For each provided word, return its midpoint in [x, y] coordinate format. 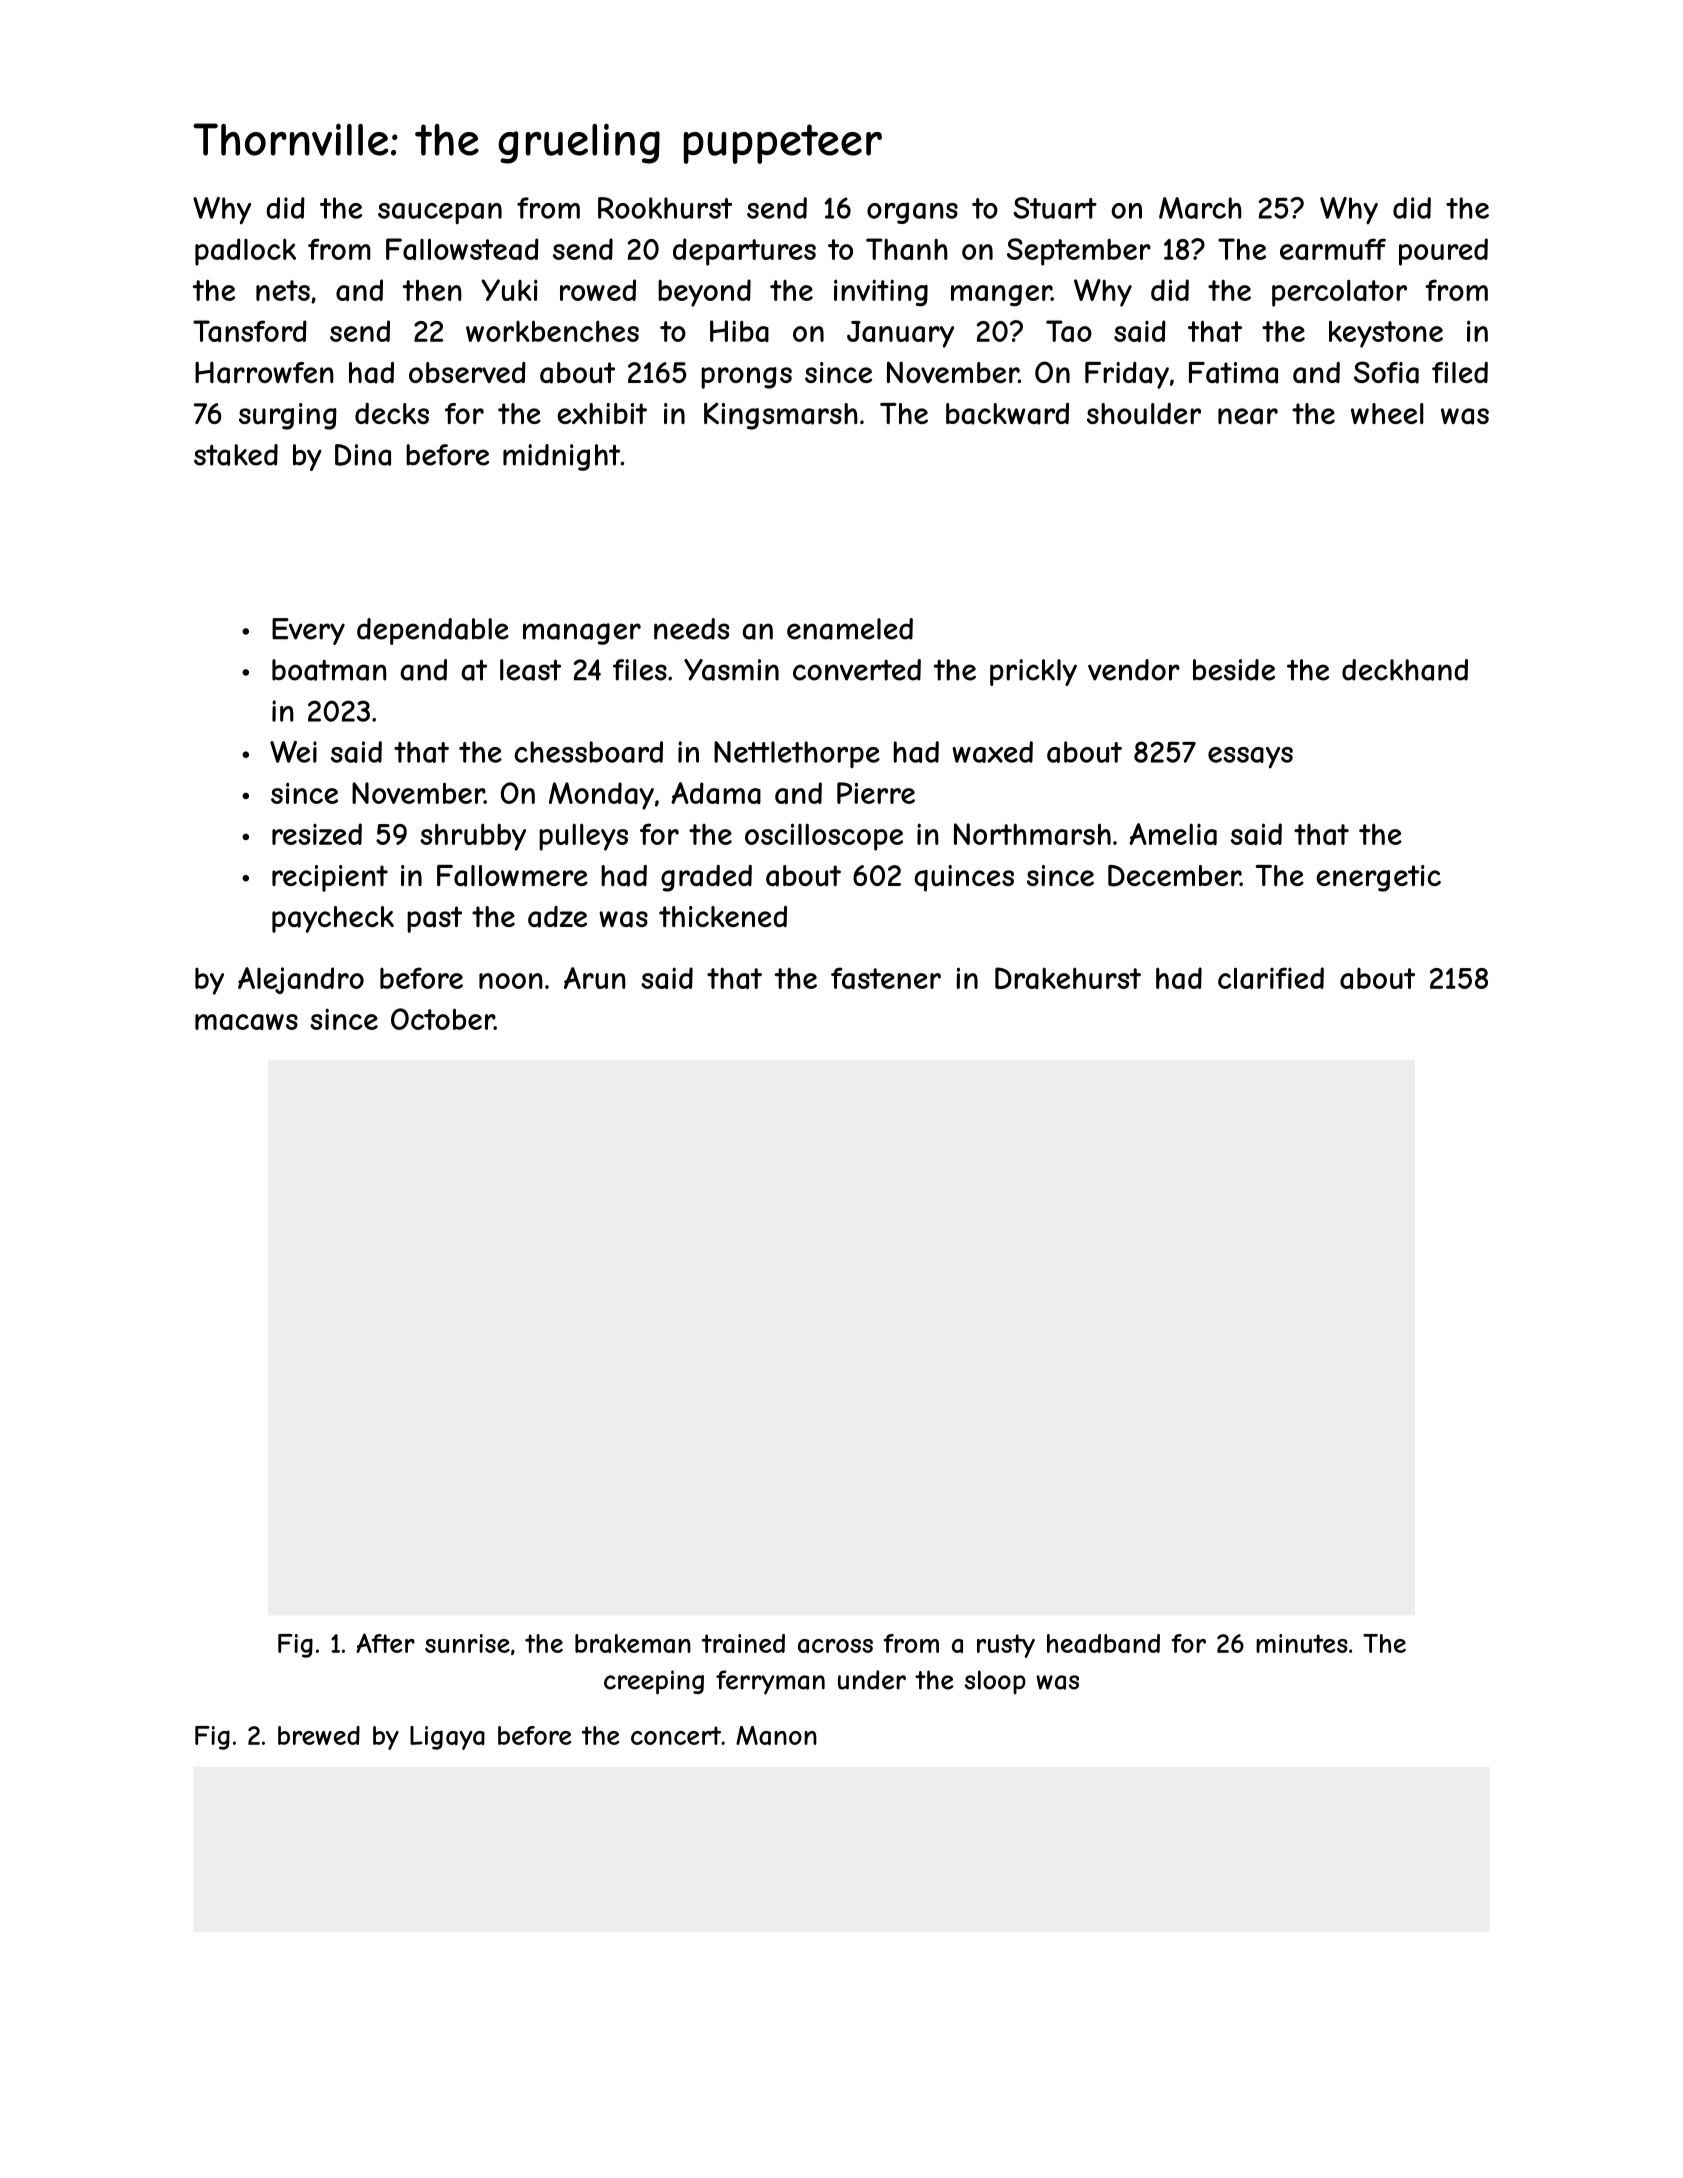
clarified [1271, 978]
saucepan [440, 213]
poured [1443, 252]
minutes [1302, 1643]
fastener [886, 978]
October [442, 1019]
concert [676, 1735]
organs [912, 213]
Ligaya [447, 1738]
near [1248, 416]
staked [236, 455]
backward [1007, 414]
